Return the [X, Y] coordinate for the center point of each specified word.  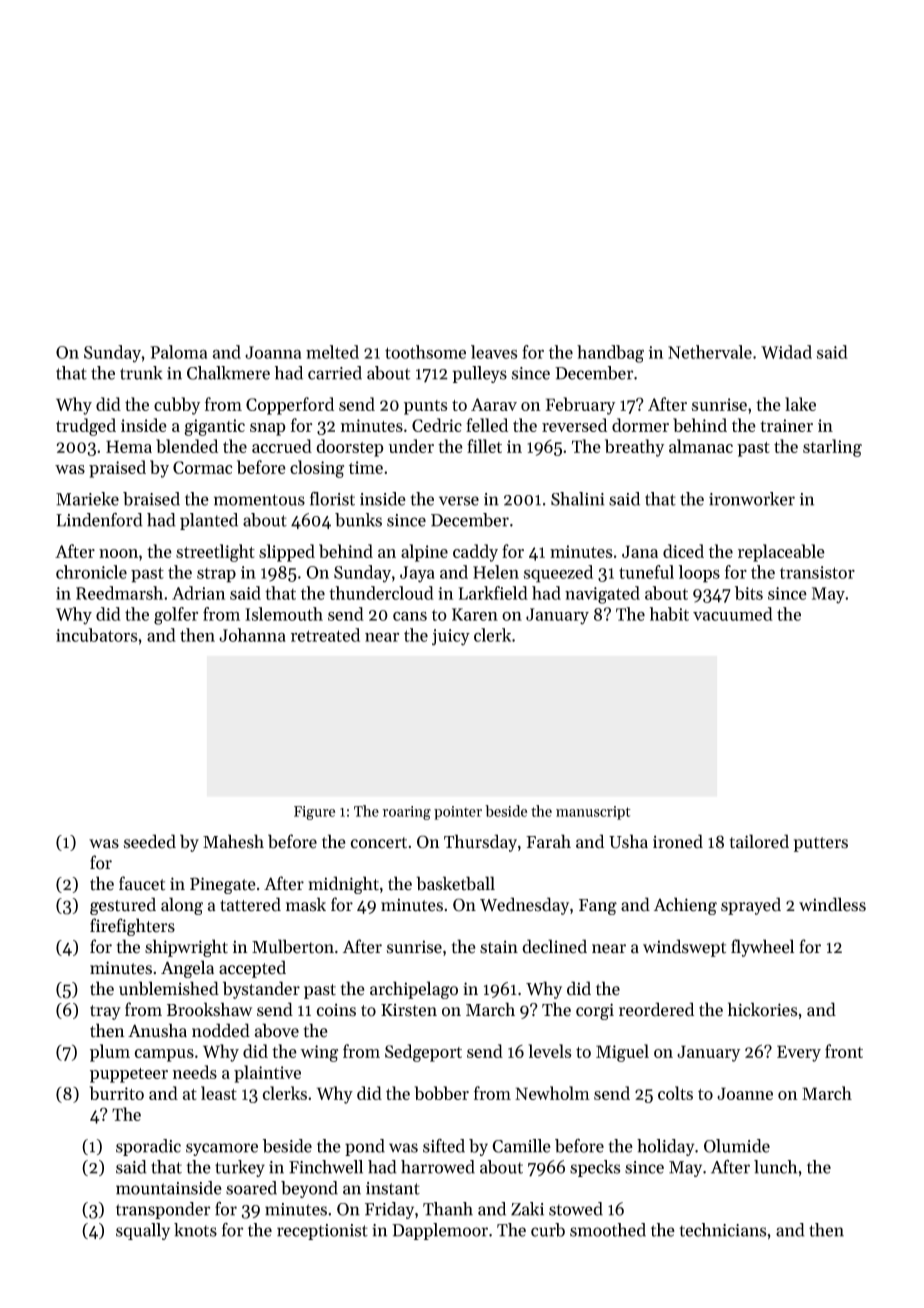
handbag [610, 354]
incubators [96, 635]
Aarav [494, 404]
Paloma [178, 352]
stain [499, 947]
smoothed [608, 1230]
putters [821, 844]
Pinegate [223, 885]
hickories [763, 1009]
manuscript [593, 813]
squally [143, 1231]
